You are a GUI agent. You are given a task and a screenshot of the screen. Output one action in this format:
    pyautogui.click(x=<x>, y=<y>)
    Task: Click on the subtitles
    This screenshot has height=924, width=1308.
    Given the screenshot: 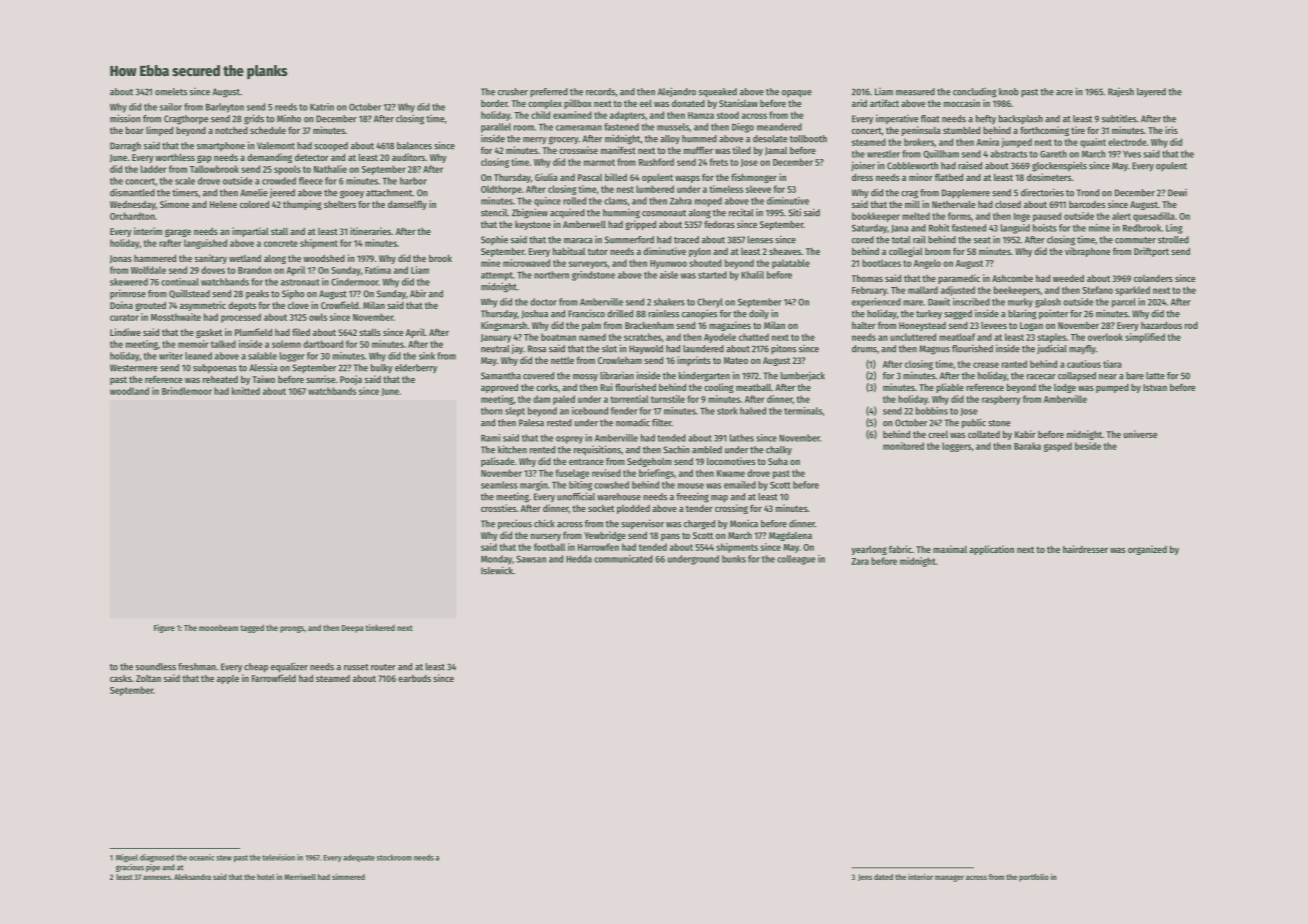 What is the action you would take?
    pyautogui.click(x=1119, y=118)
